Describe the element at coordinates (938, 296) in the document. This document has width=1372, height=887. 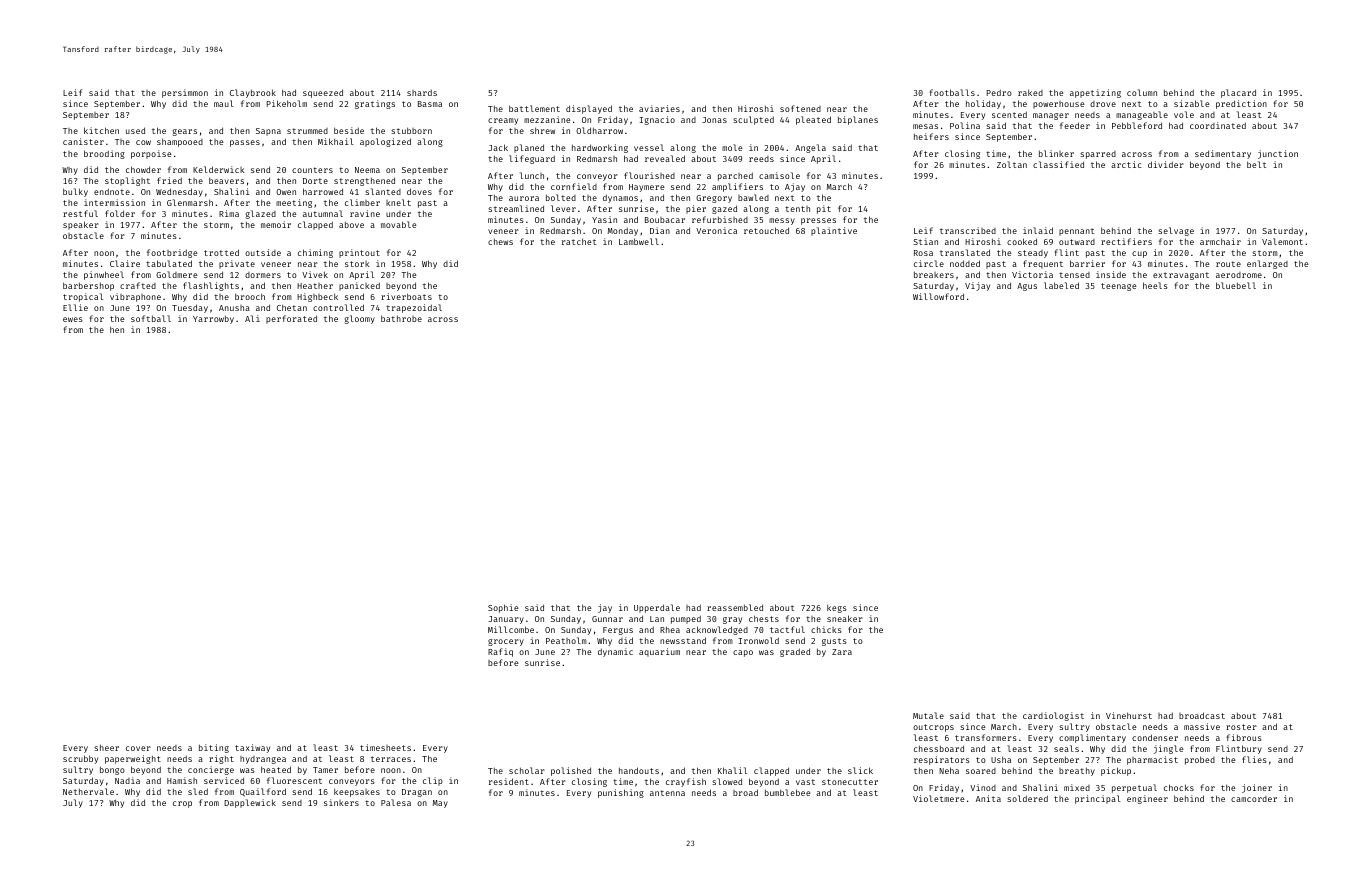
I see `Willowford` at that location.
